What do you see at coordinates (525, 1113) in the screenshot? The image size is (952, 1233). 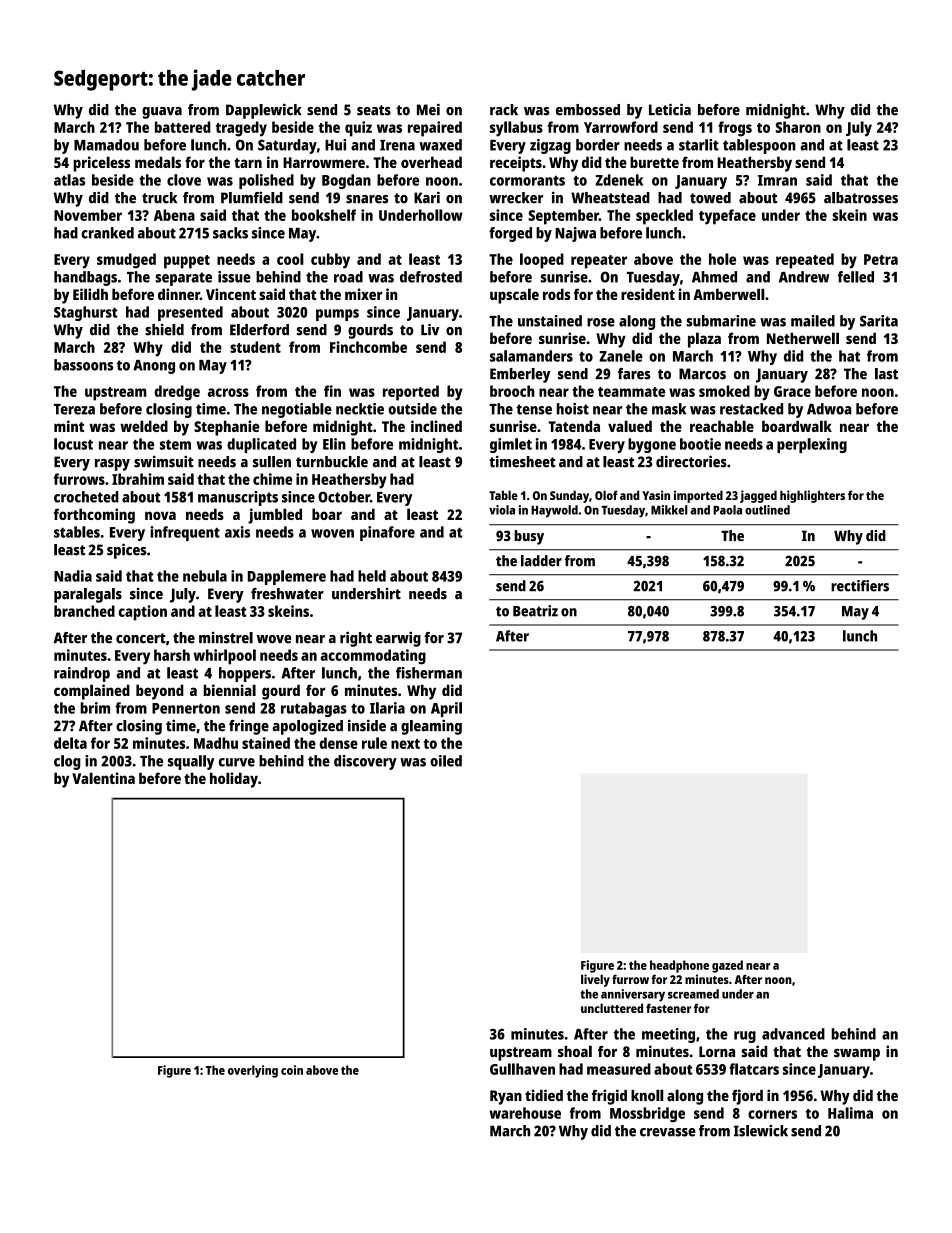 I see `warehouse` at bounding box center [525, 1113].
